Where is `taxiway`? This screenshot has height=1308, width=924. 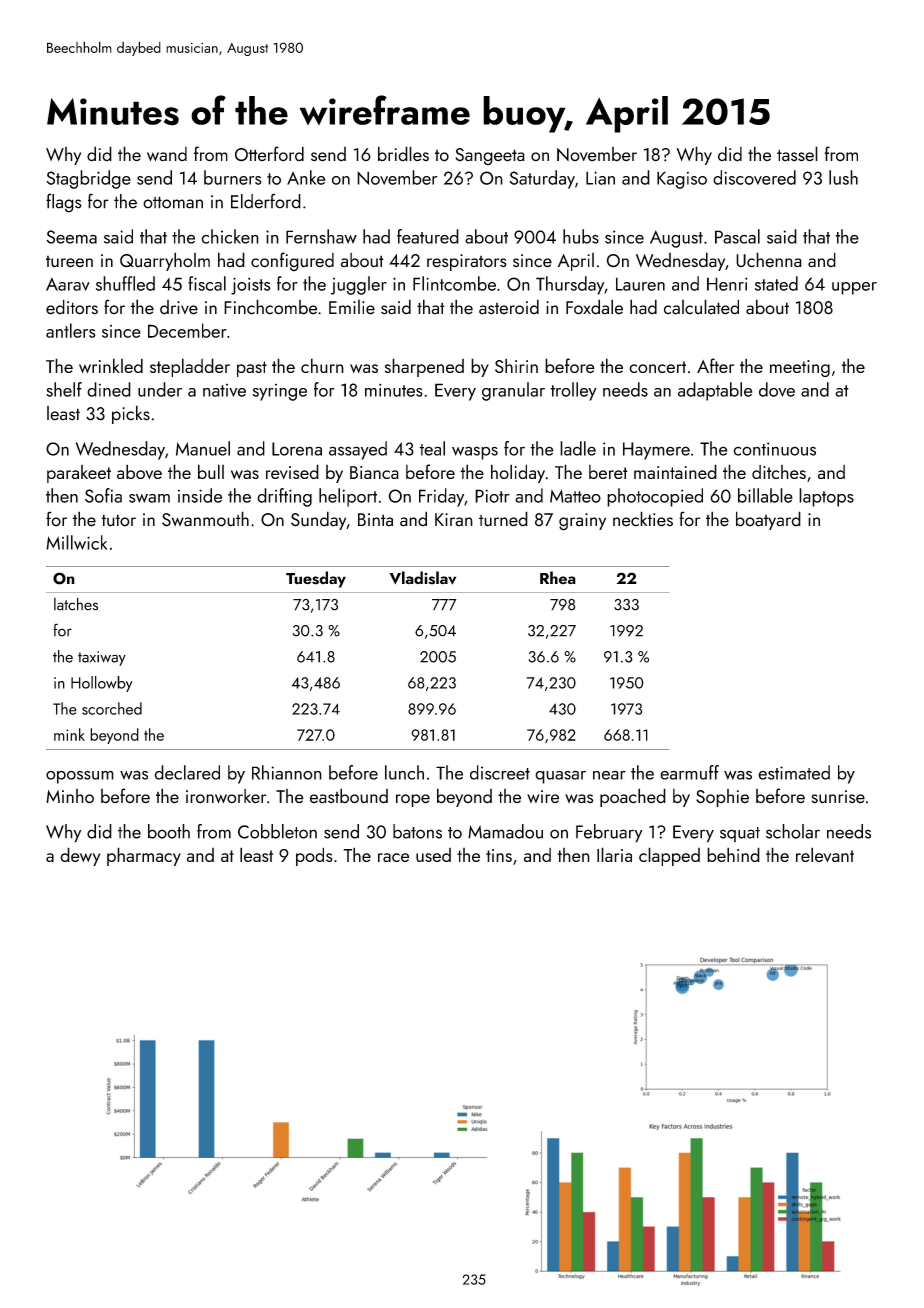
taxiway is located at coordinates (102, 658).
